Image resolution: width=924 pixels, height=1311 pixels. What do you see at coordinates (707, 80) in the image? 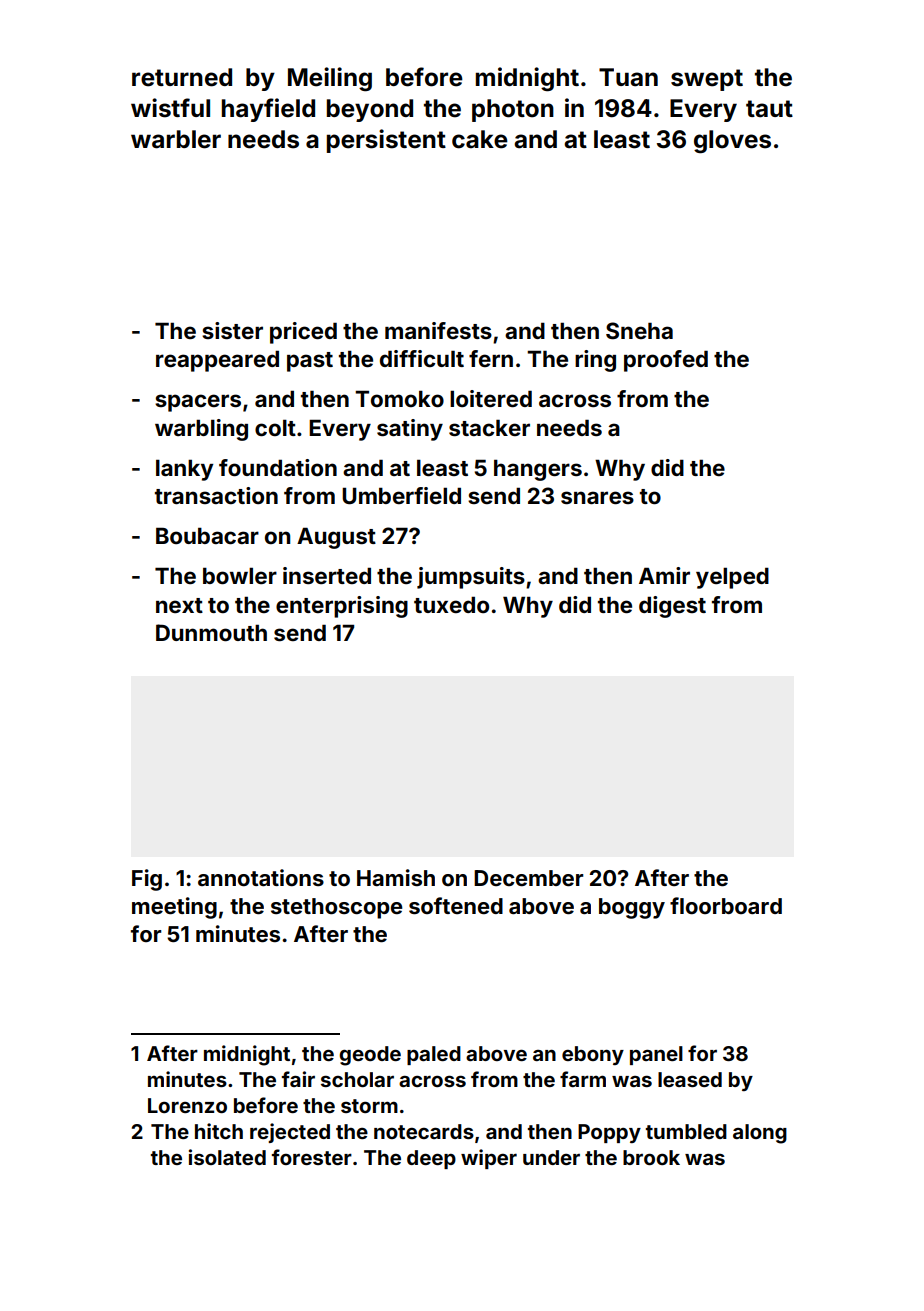
I see `swept` at bounding box center [707, 80].
